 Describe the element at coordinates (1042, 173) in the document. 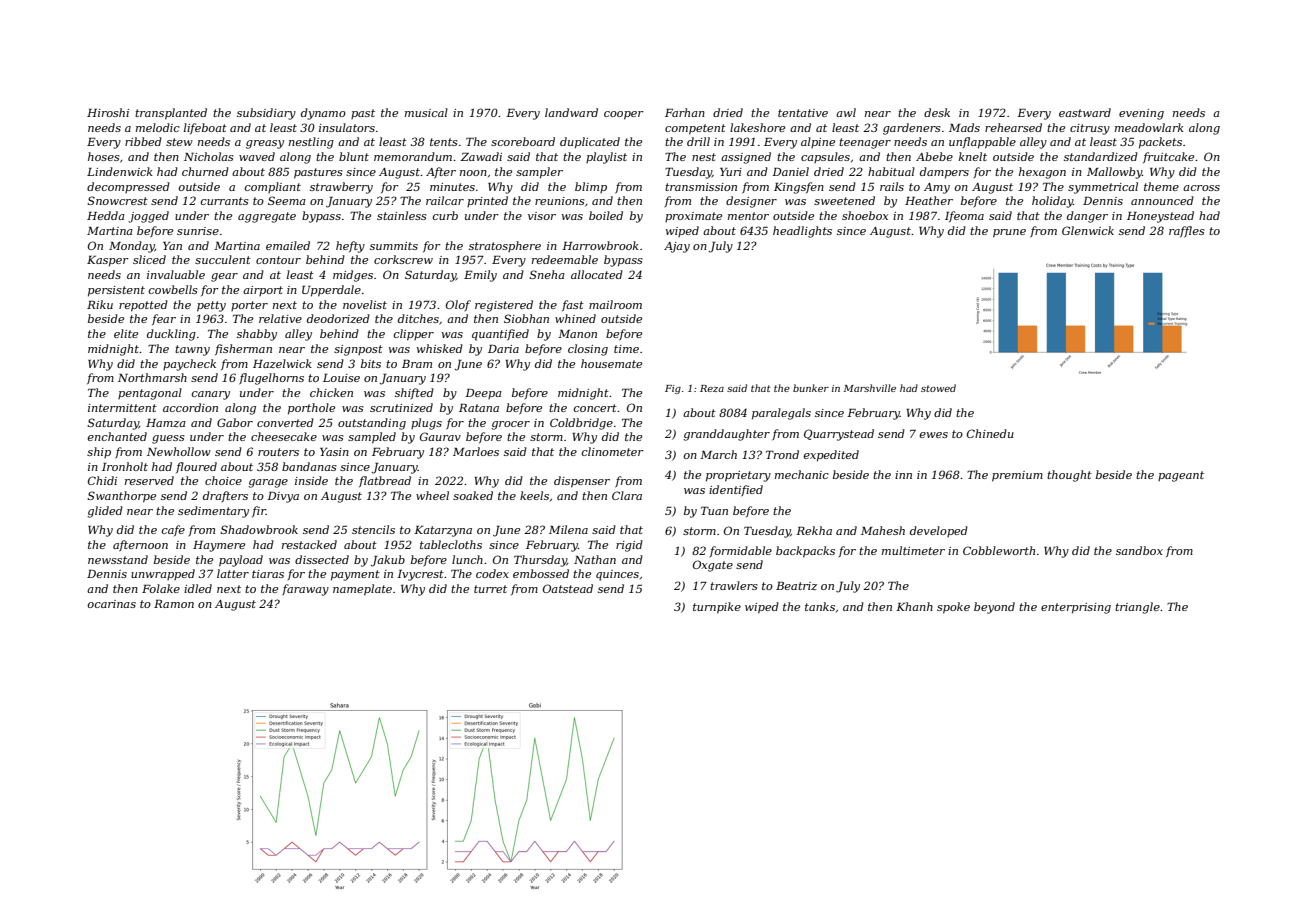

I see `hexagon` at that location.
